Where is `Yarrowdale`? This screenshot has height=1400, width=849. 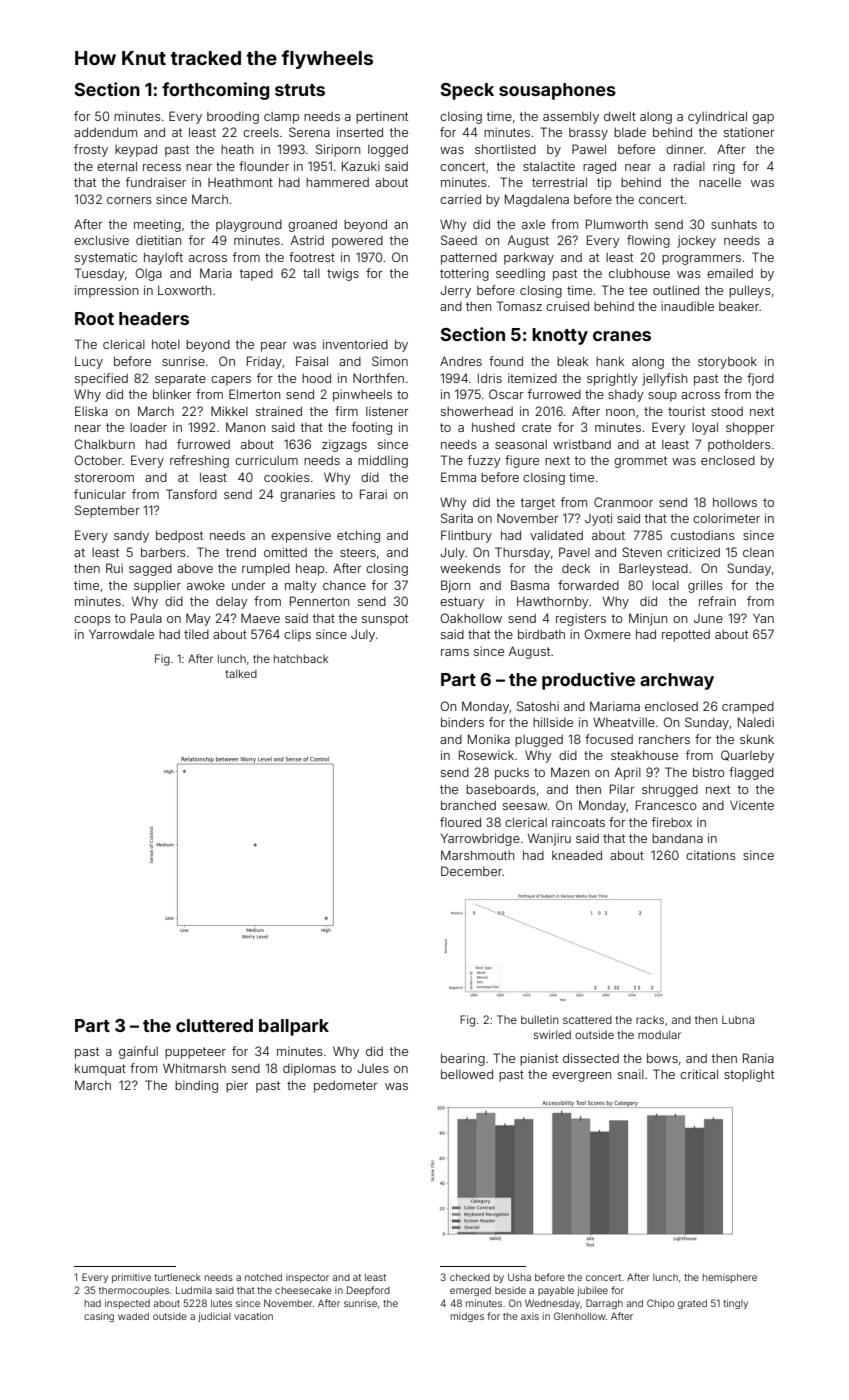
Yarrowdale is located at coordinates (121, 634).
